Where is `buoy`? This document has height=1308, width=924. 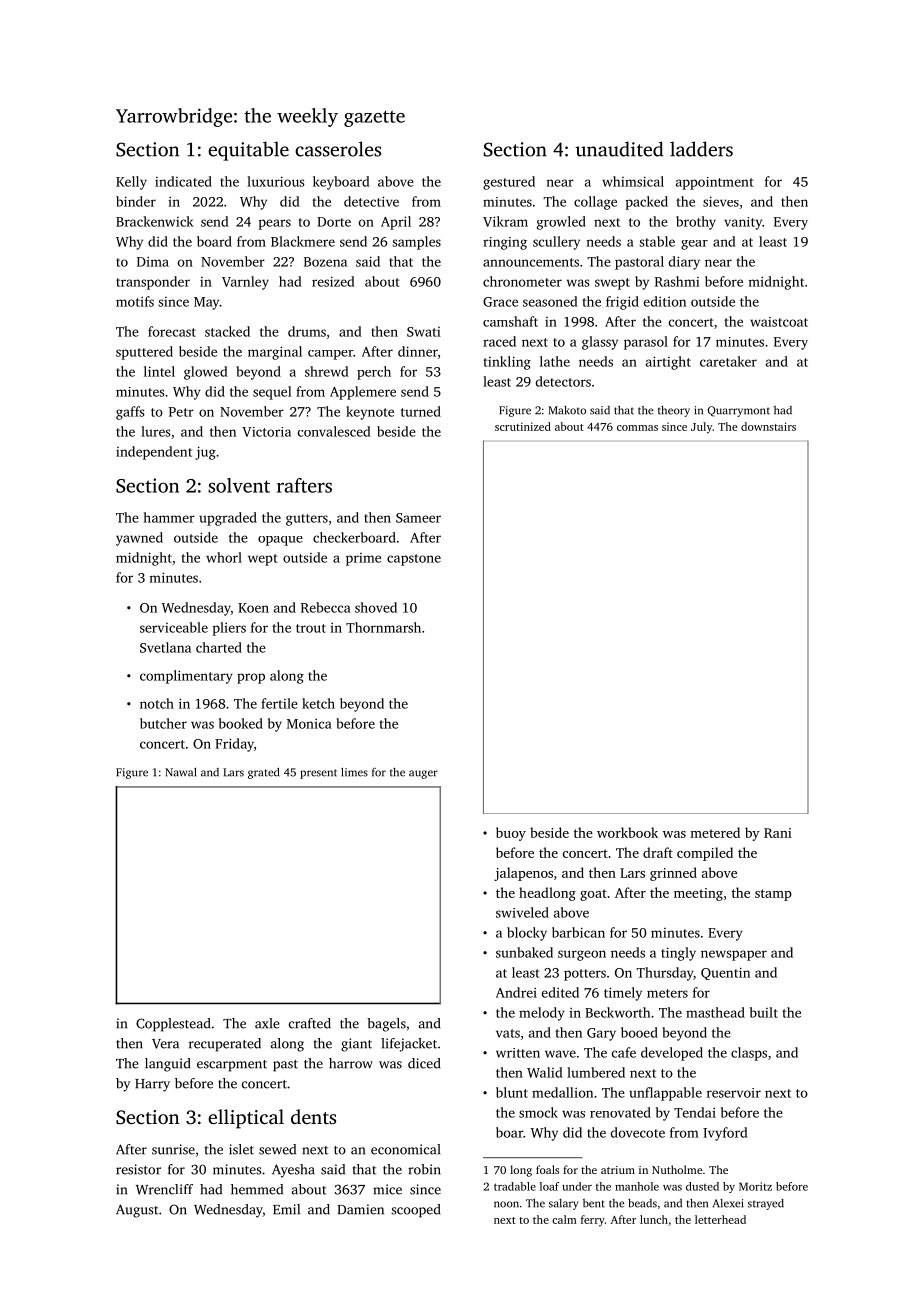 buoy is located at coordinates (511, 834).
